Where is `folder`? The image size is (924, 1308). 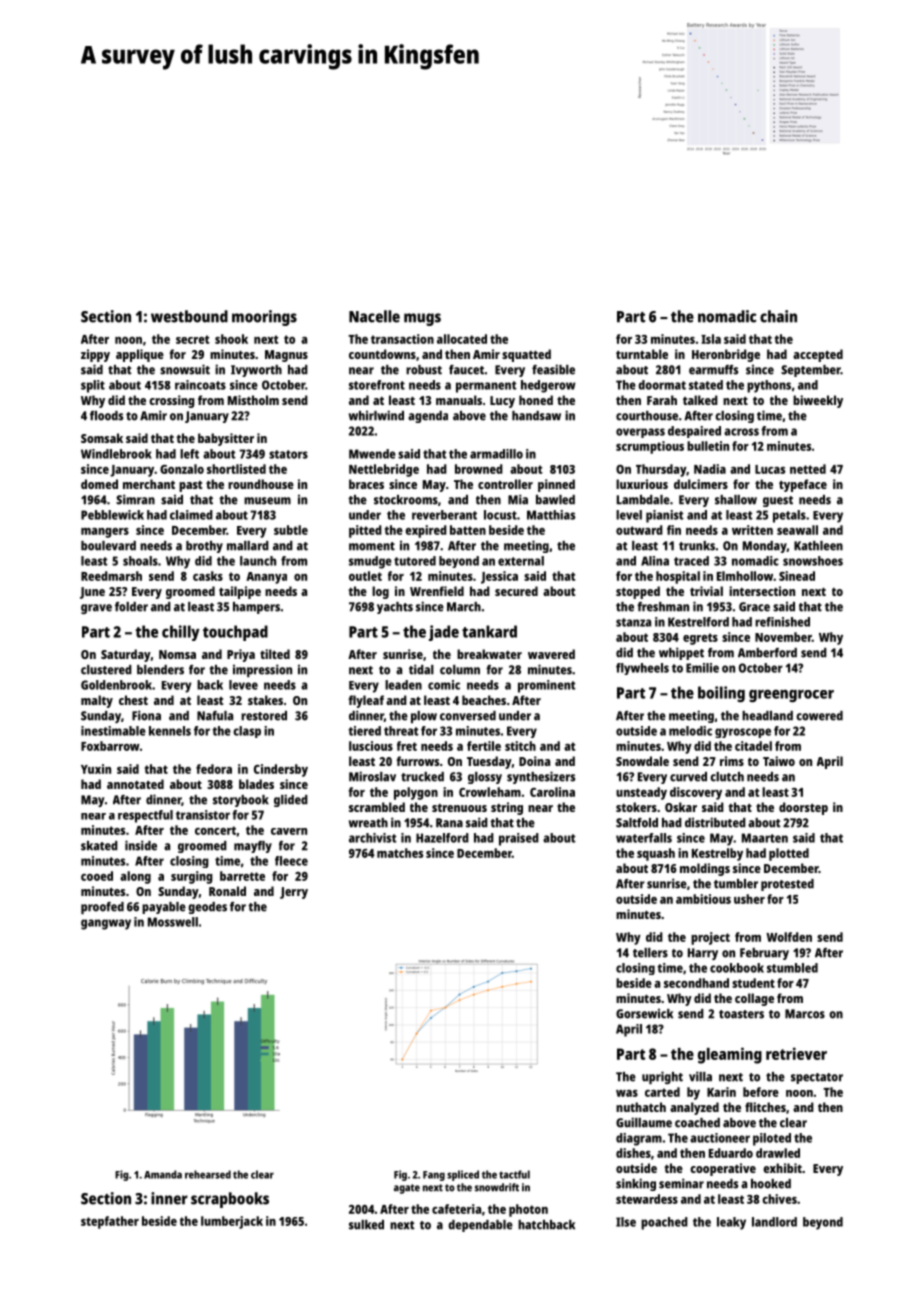
folder is located at coordinates (131, 607).
